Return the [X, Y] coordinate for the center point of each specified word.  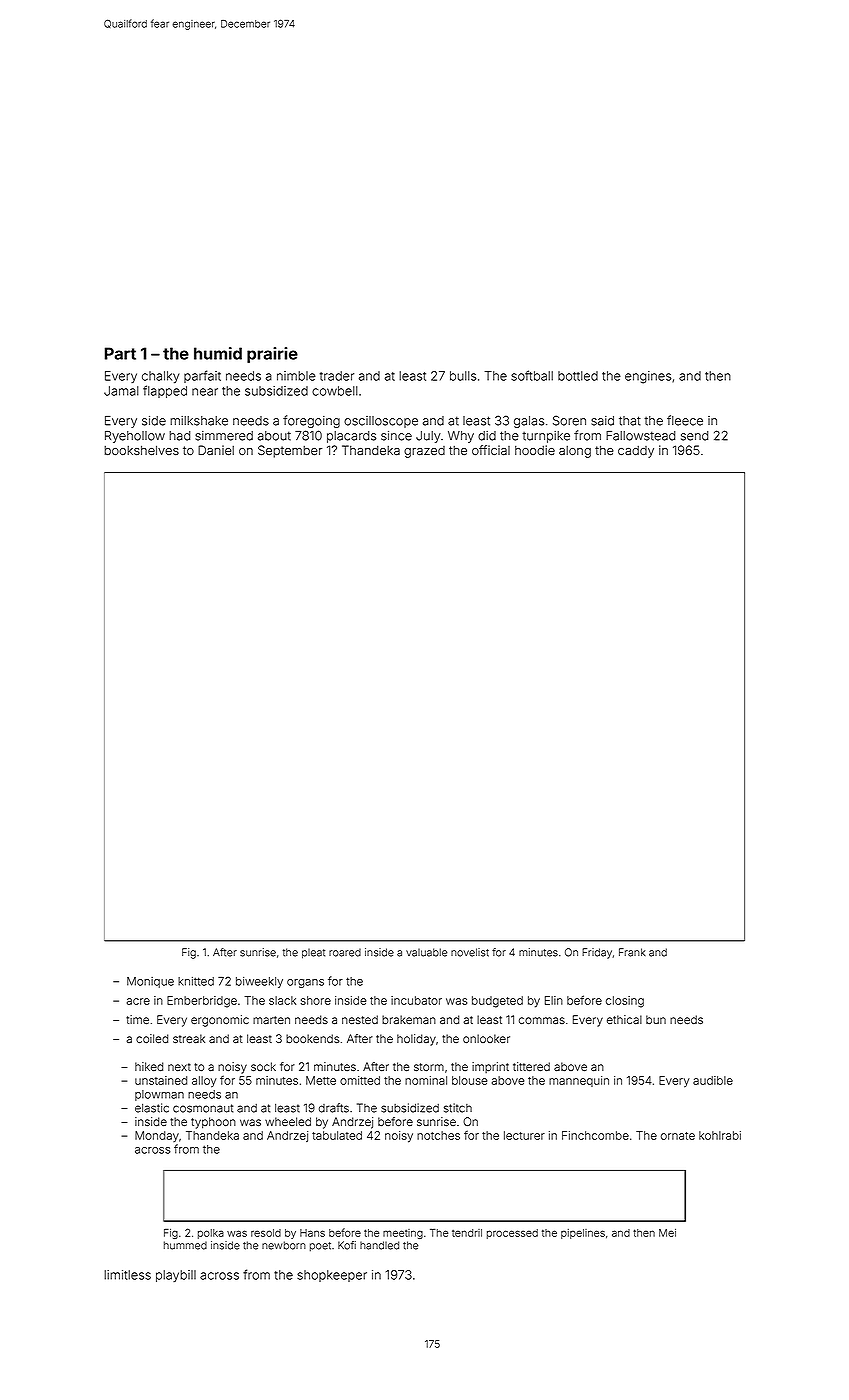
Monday [157, 1136]
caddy [636, 452]
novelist [470, 952]
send [694, 436]
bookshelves [141, 450]
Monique [150, 982]
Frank [632, 952]
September [290, 451]
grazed [424, 452]
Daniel [216, 450]
